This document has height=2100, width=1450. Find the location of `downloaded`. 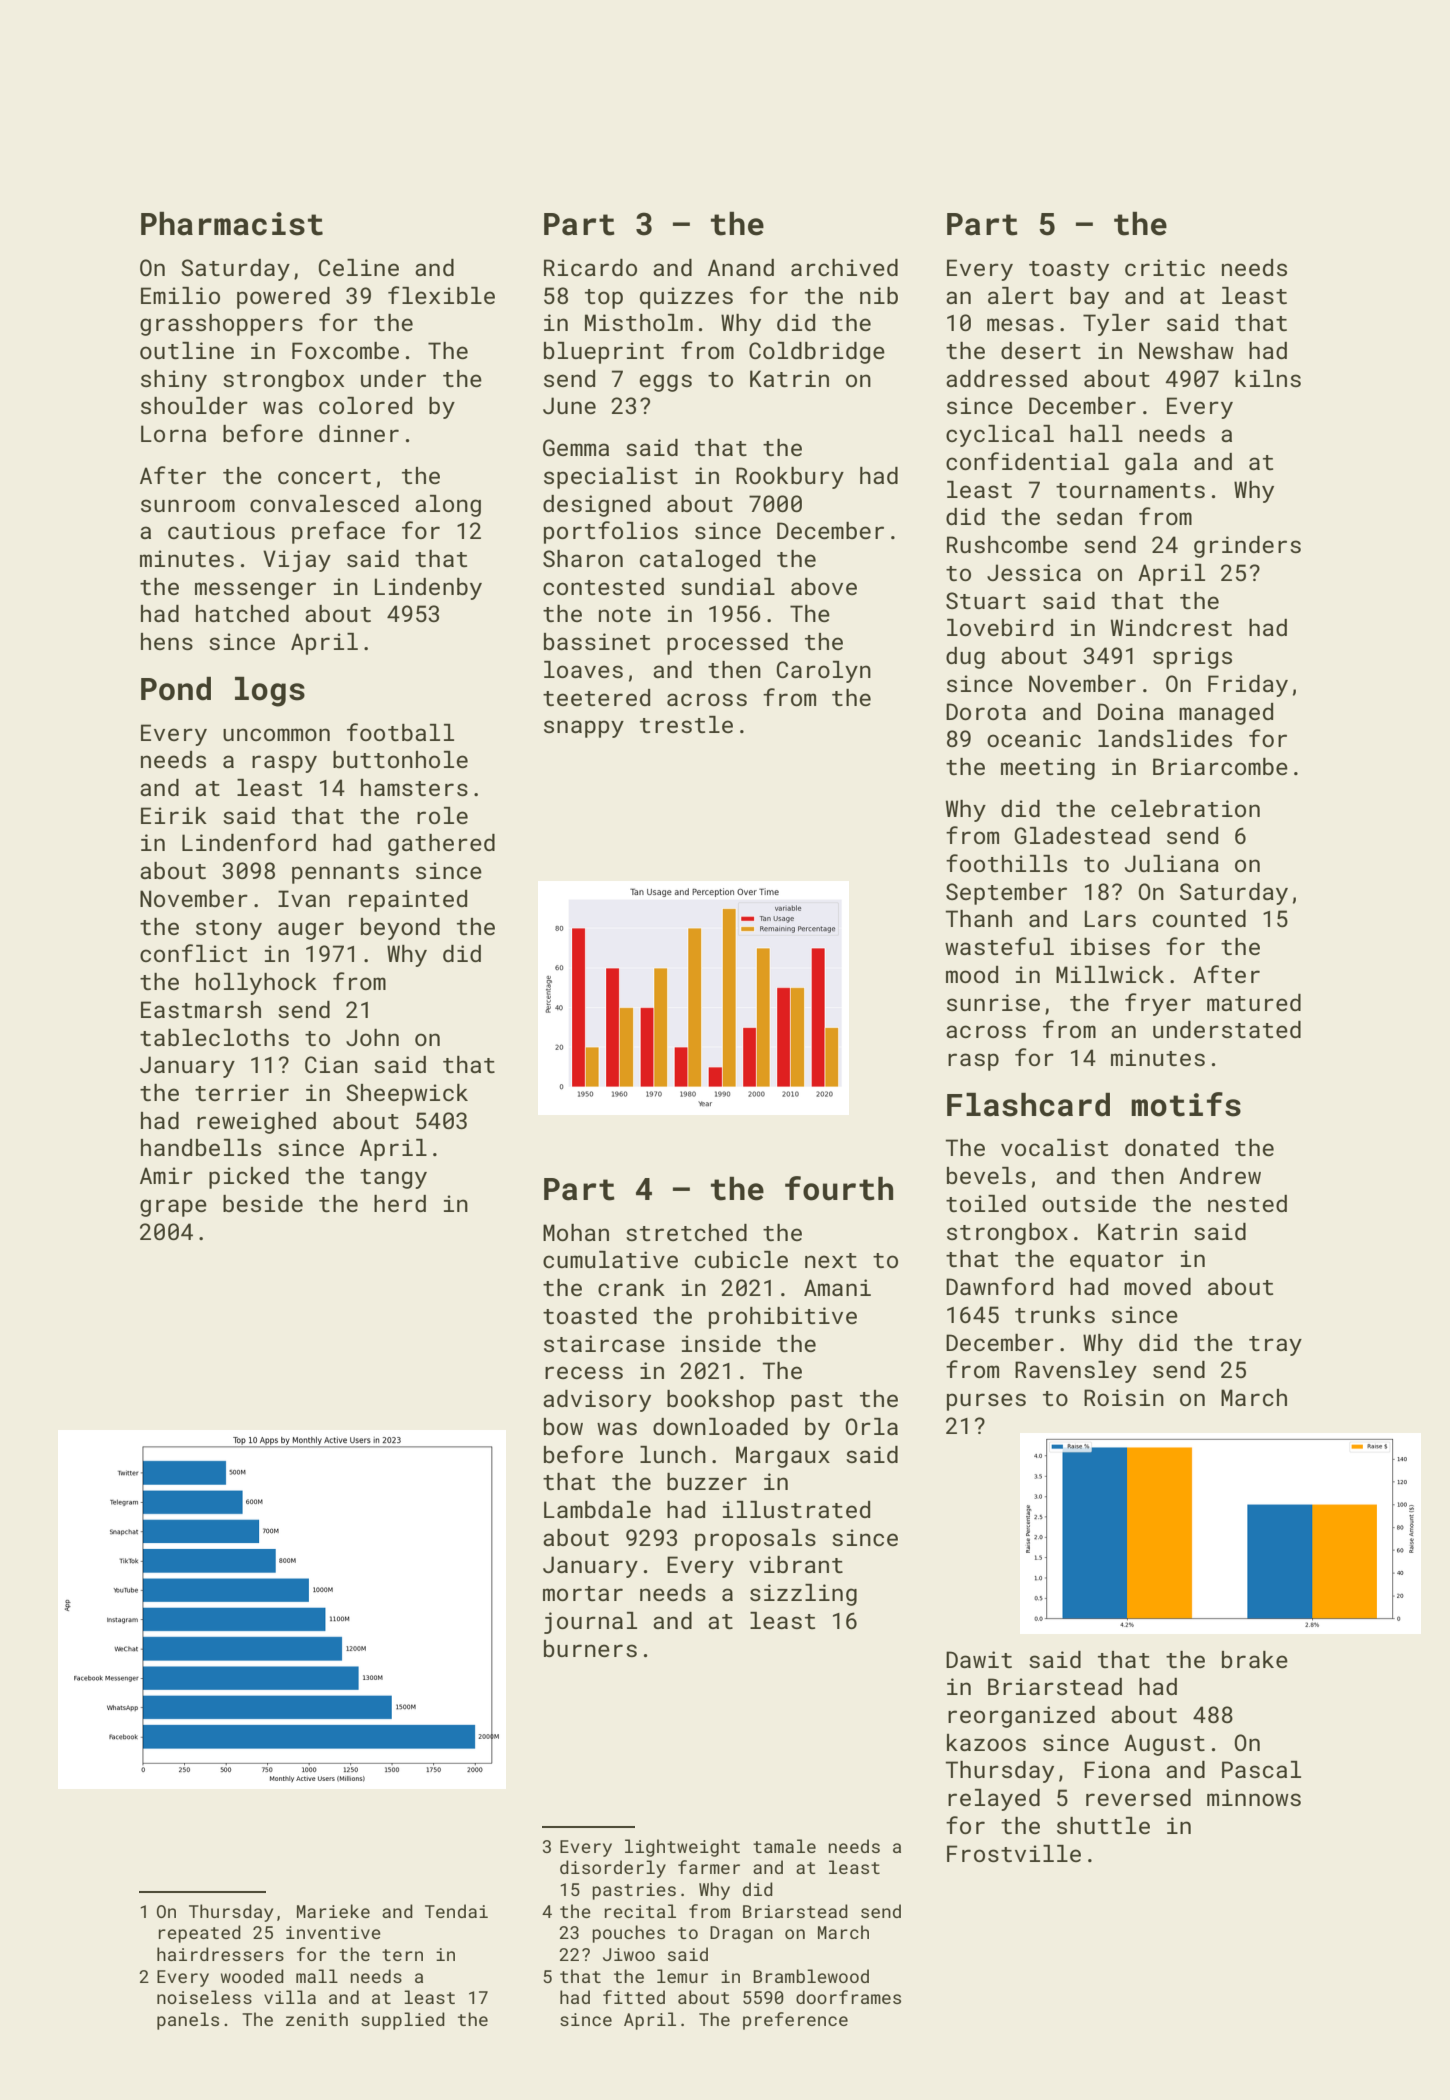

downloaded is located at coordinates (720, 1426).
